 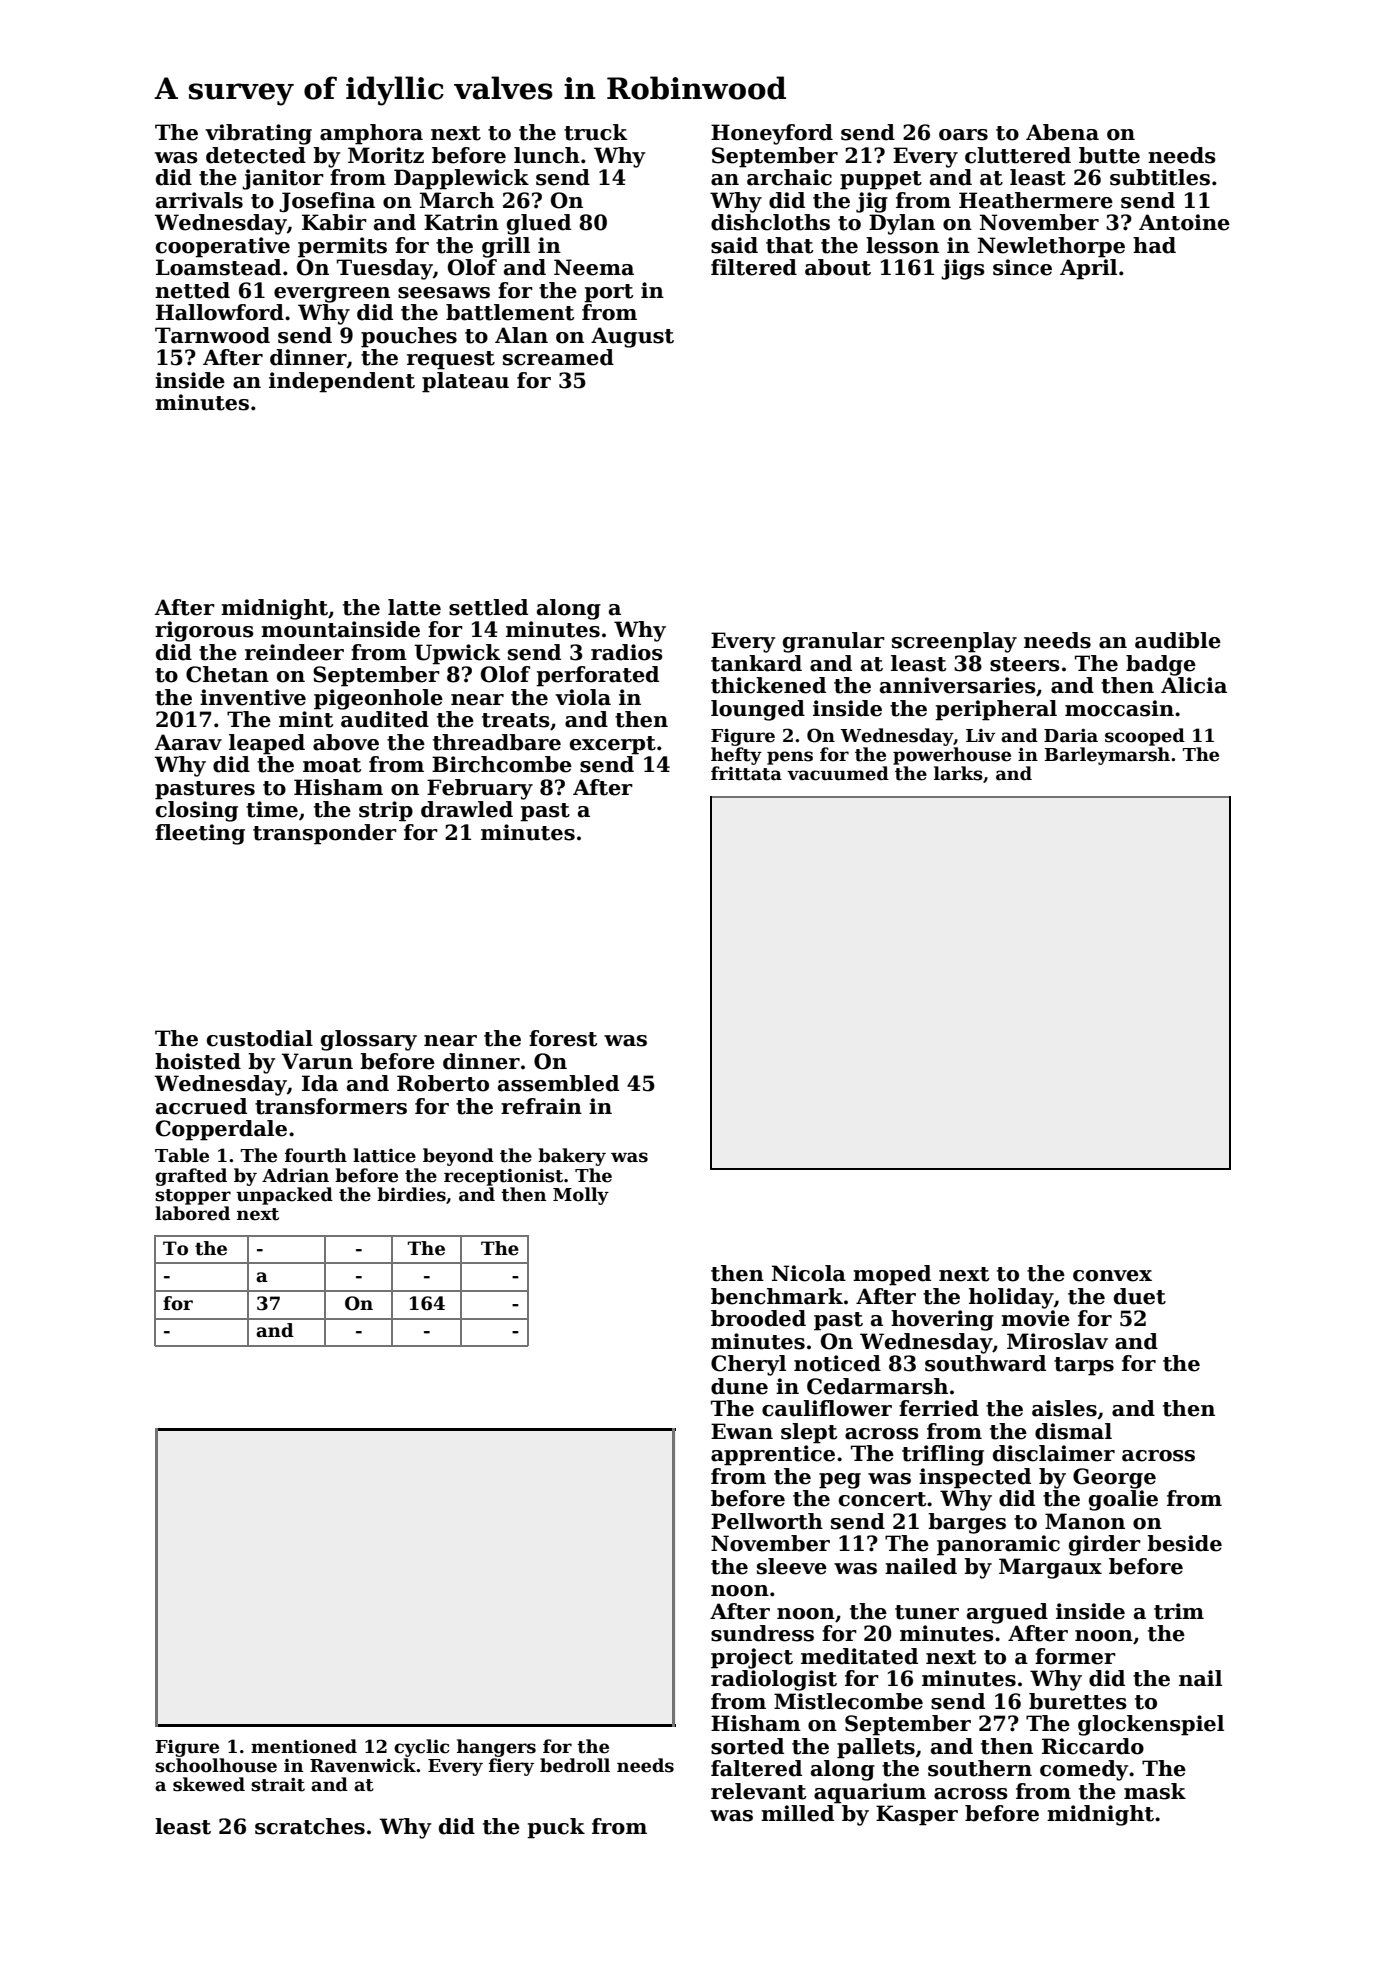 What do you see at coordinates (752, 1658) in the page?
I see `project` at bounding box center [752, 1658].
